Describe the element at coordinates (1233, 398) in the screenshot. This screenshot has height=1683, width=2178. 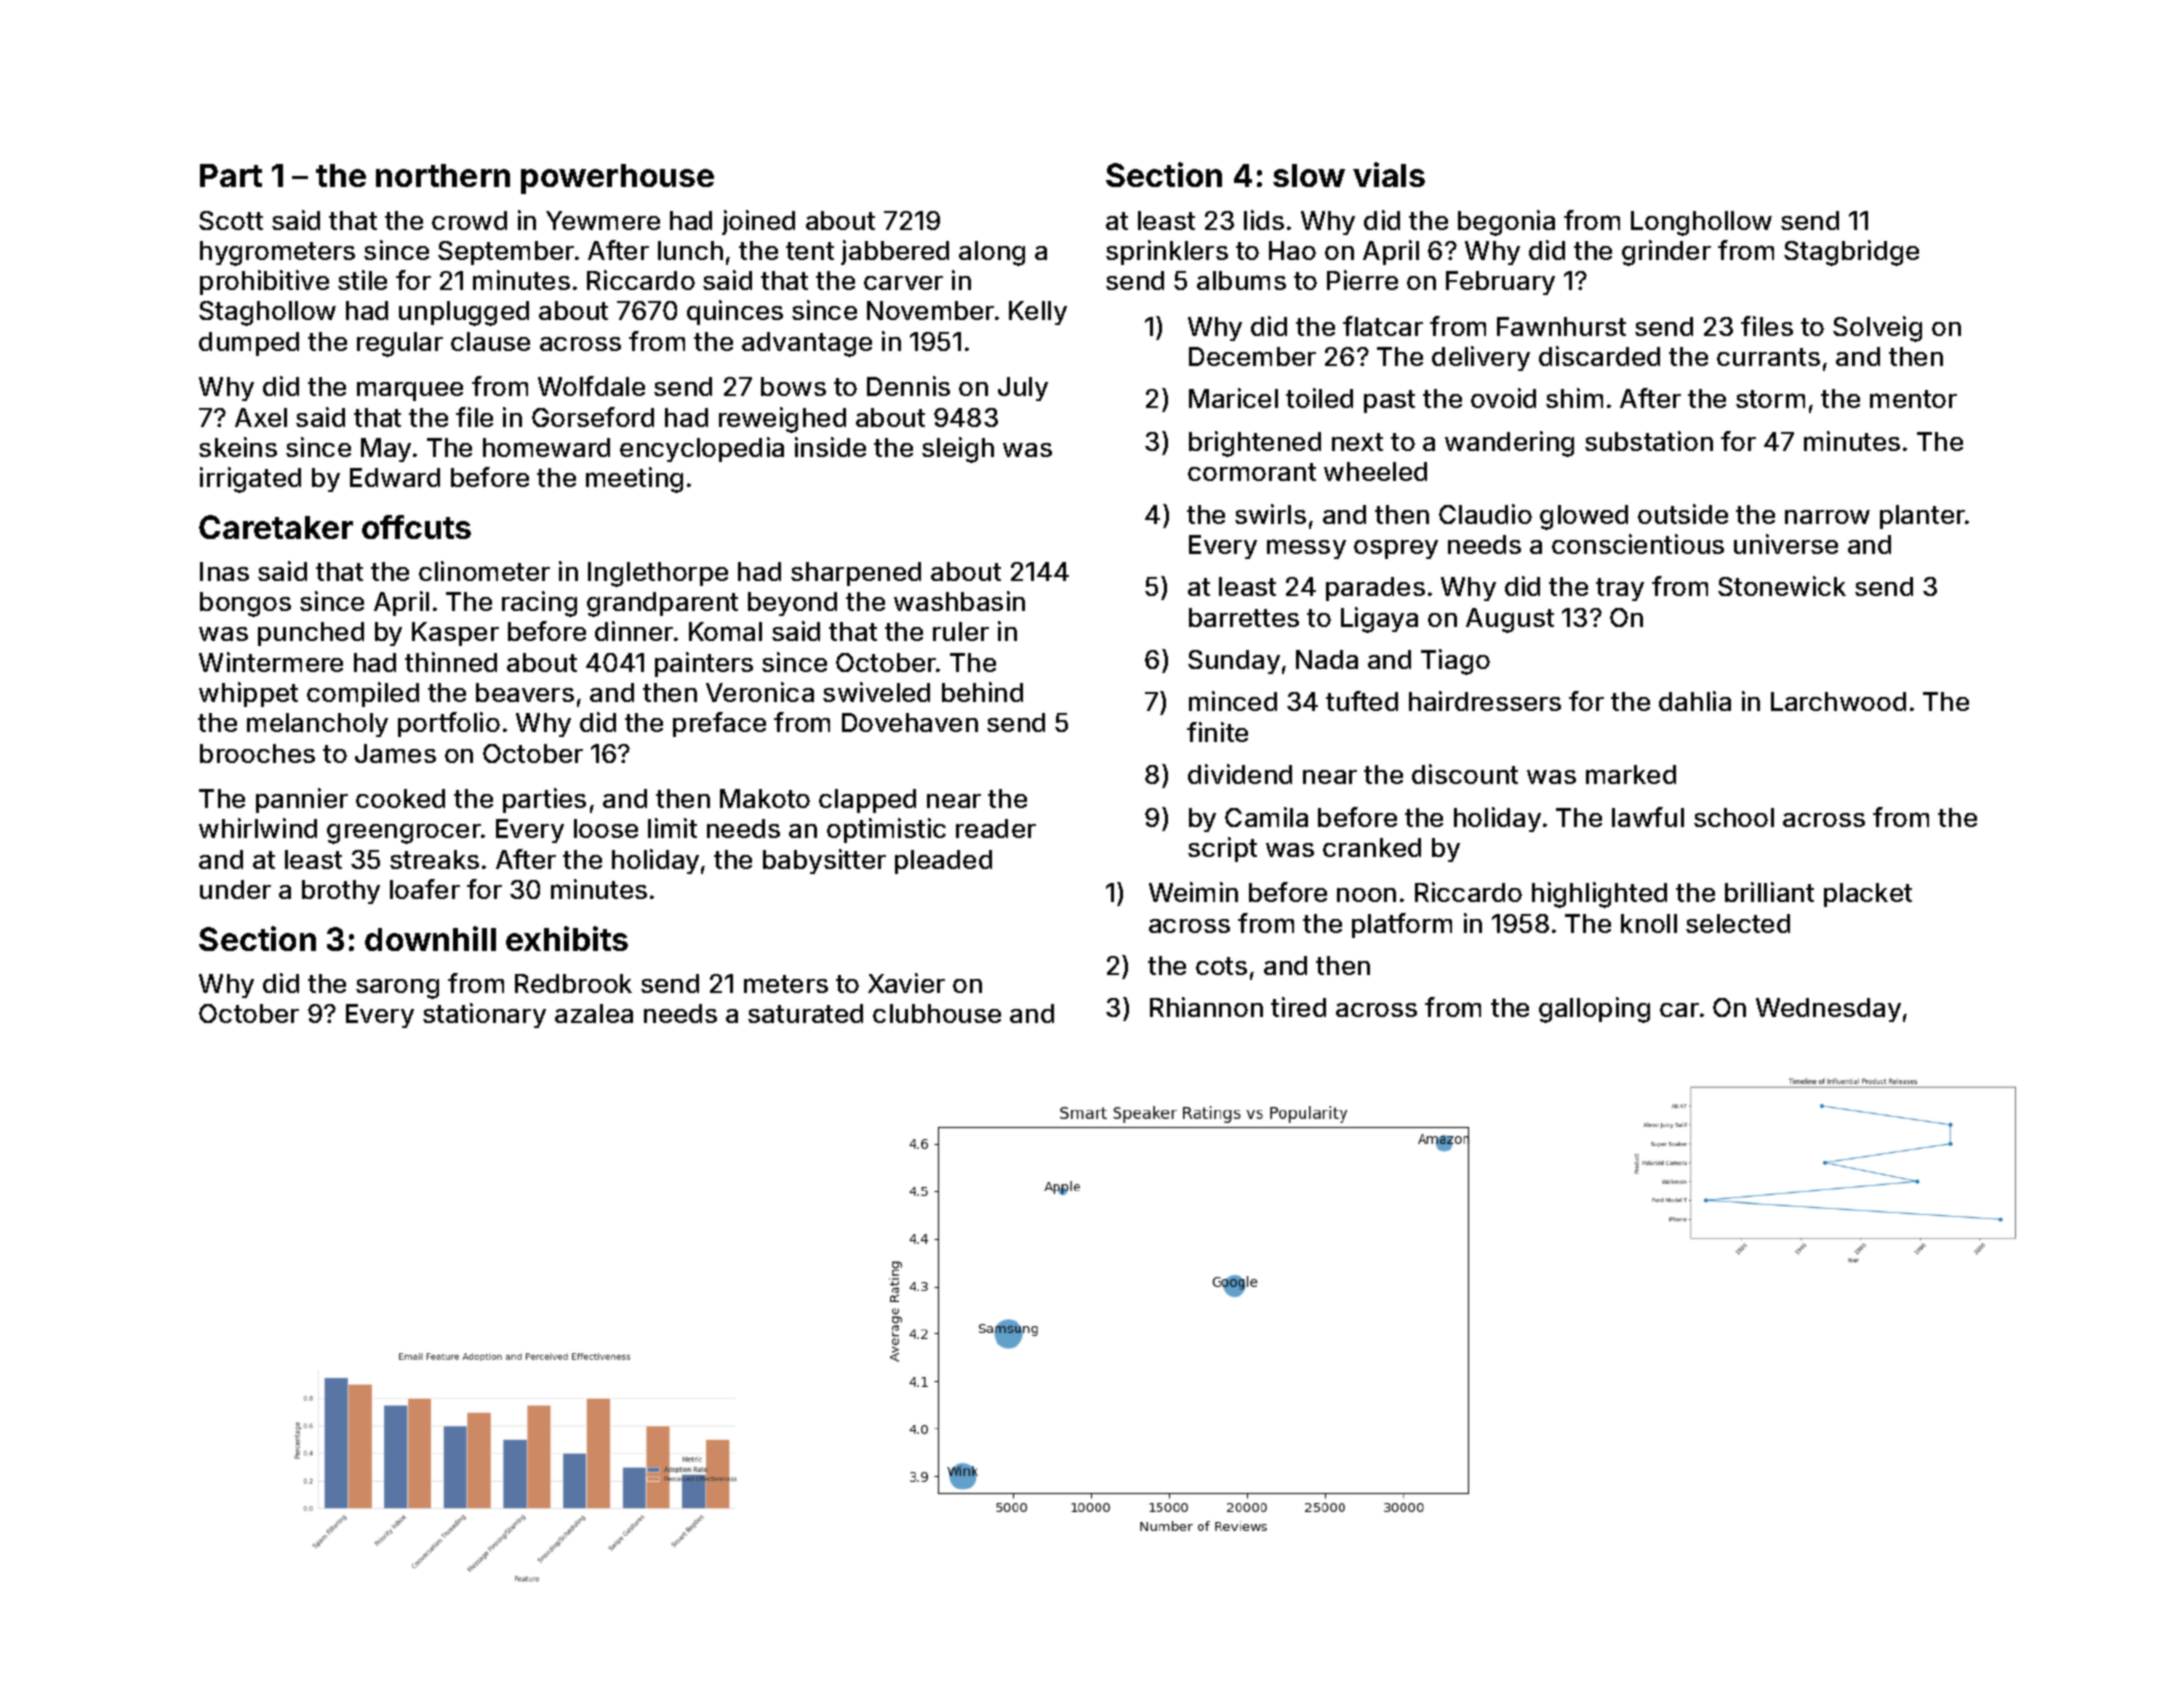
I see `Maricel` at that location.
